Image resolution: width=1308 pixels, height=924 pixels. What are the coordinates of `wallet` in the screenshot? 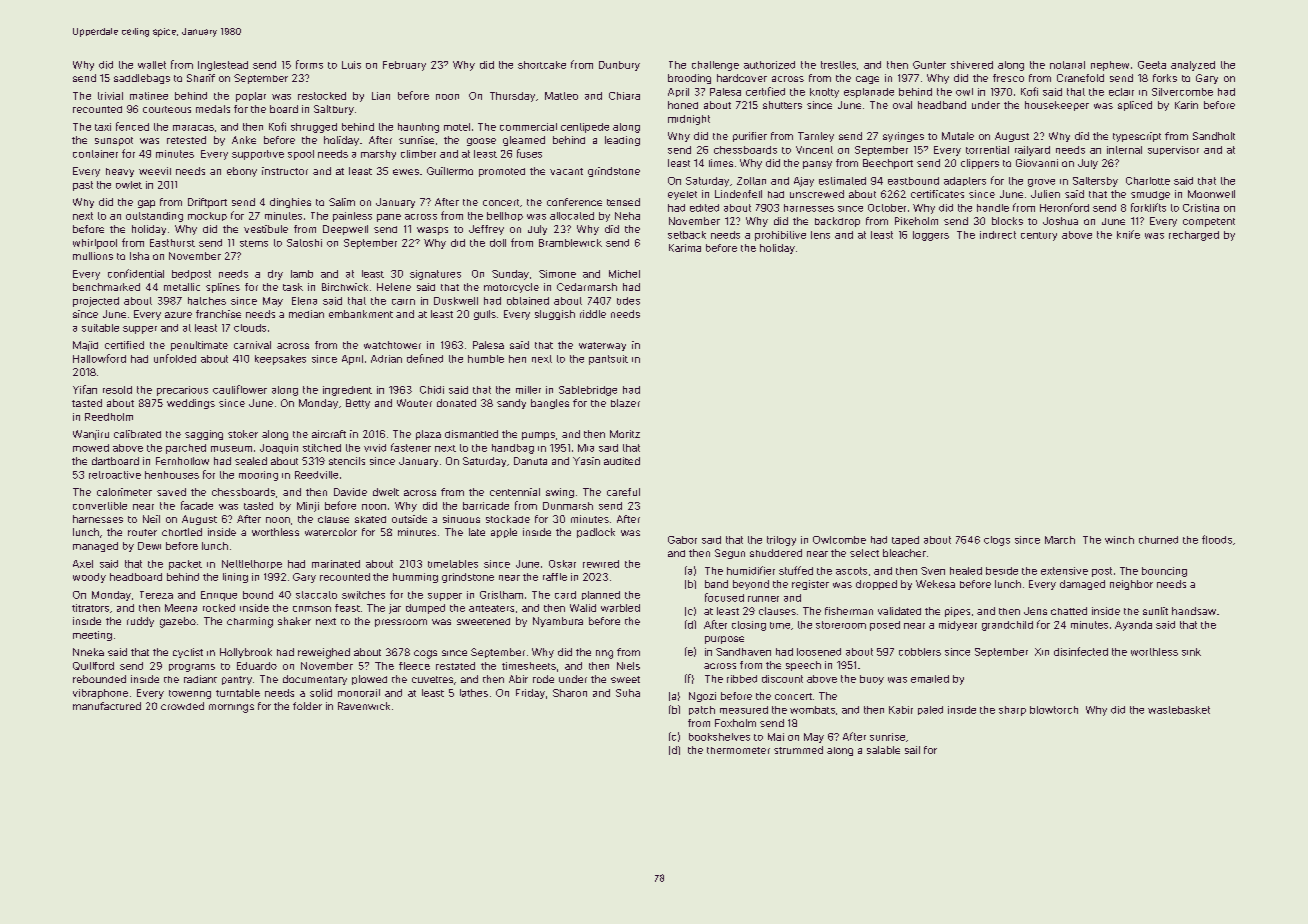 It's located at (152, 65).
